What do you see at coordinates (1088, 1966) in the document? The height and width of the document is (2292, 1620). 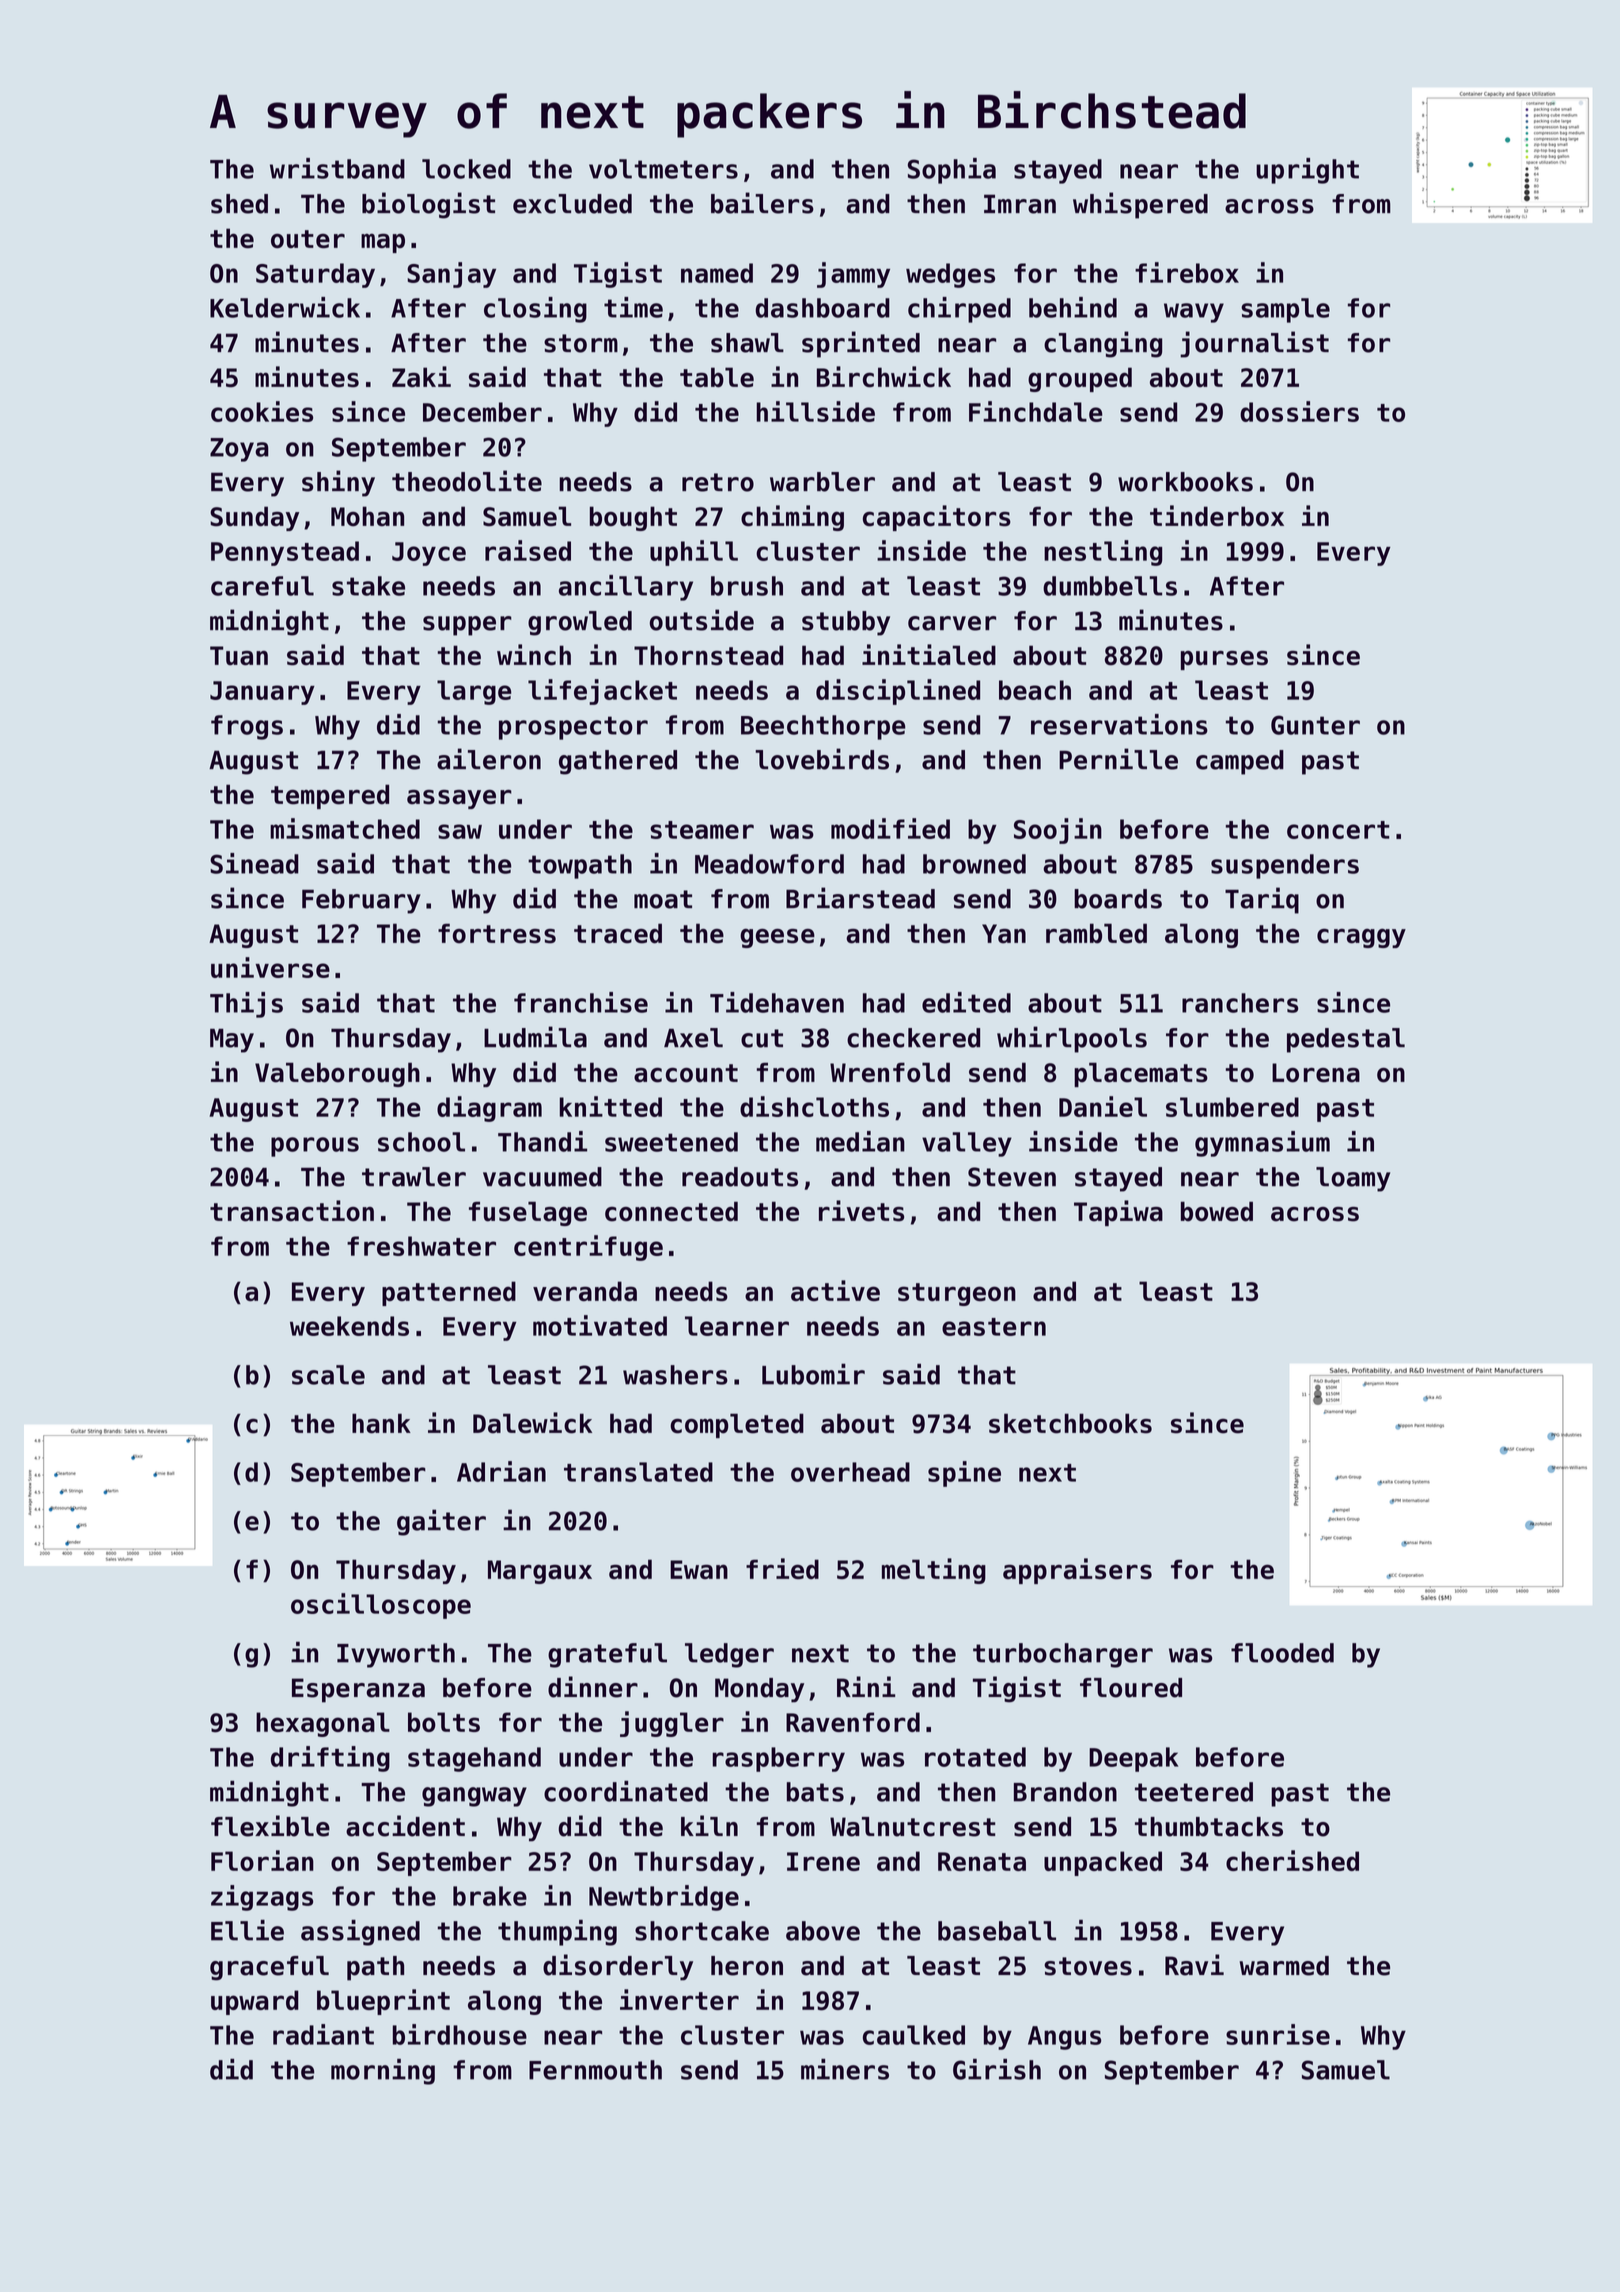 I see `stoves` at bounding box center [1088, 1966].
